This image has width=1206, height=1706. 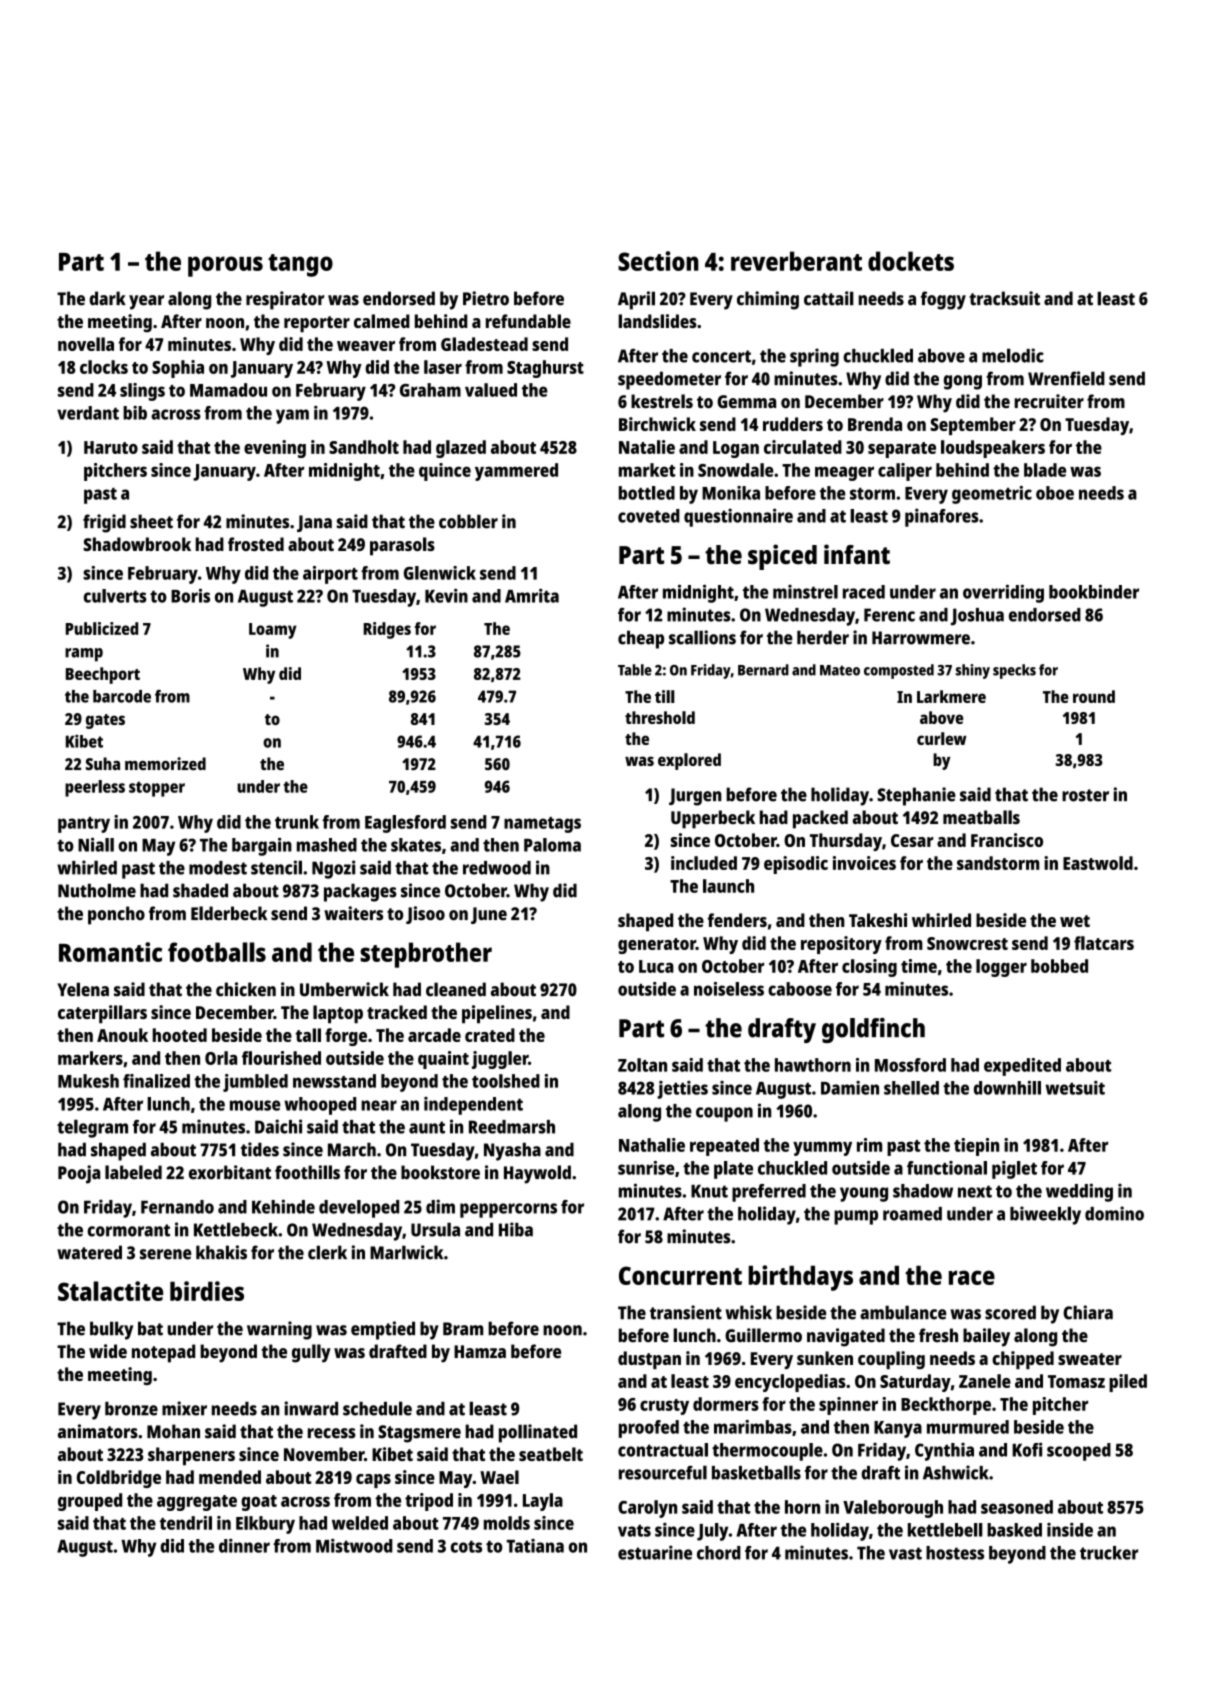 What do you see at coordinates (486, 298) in the image?
I see `Pietro` at bounding box center [486, 298].
